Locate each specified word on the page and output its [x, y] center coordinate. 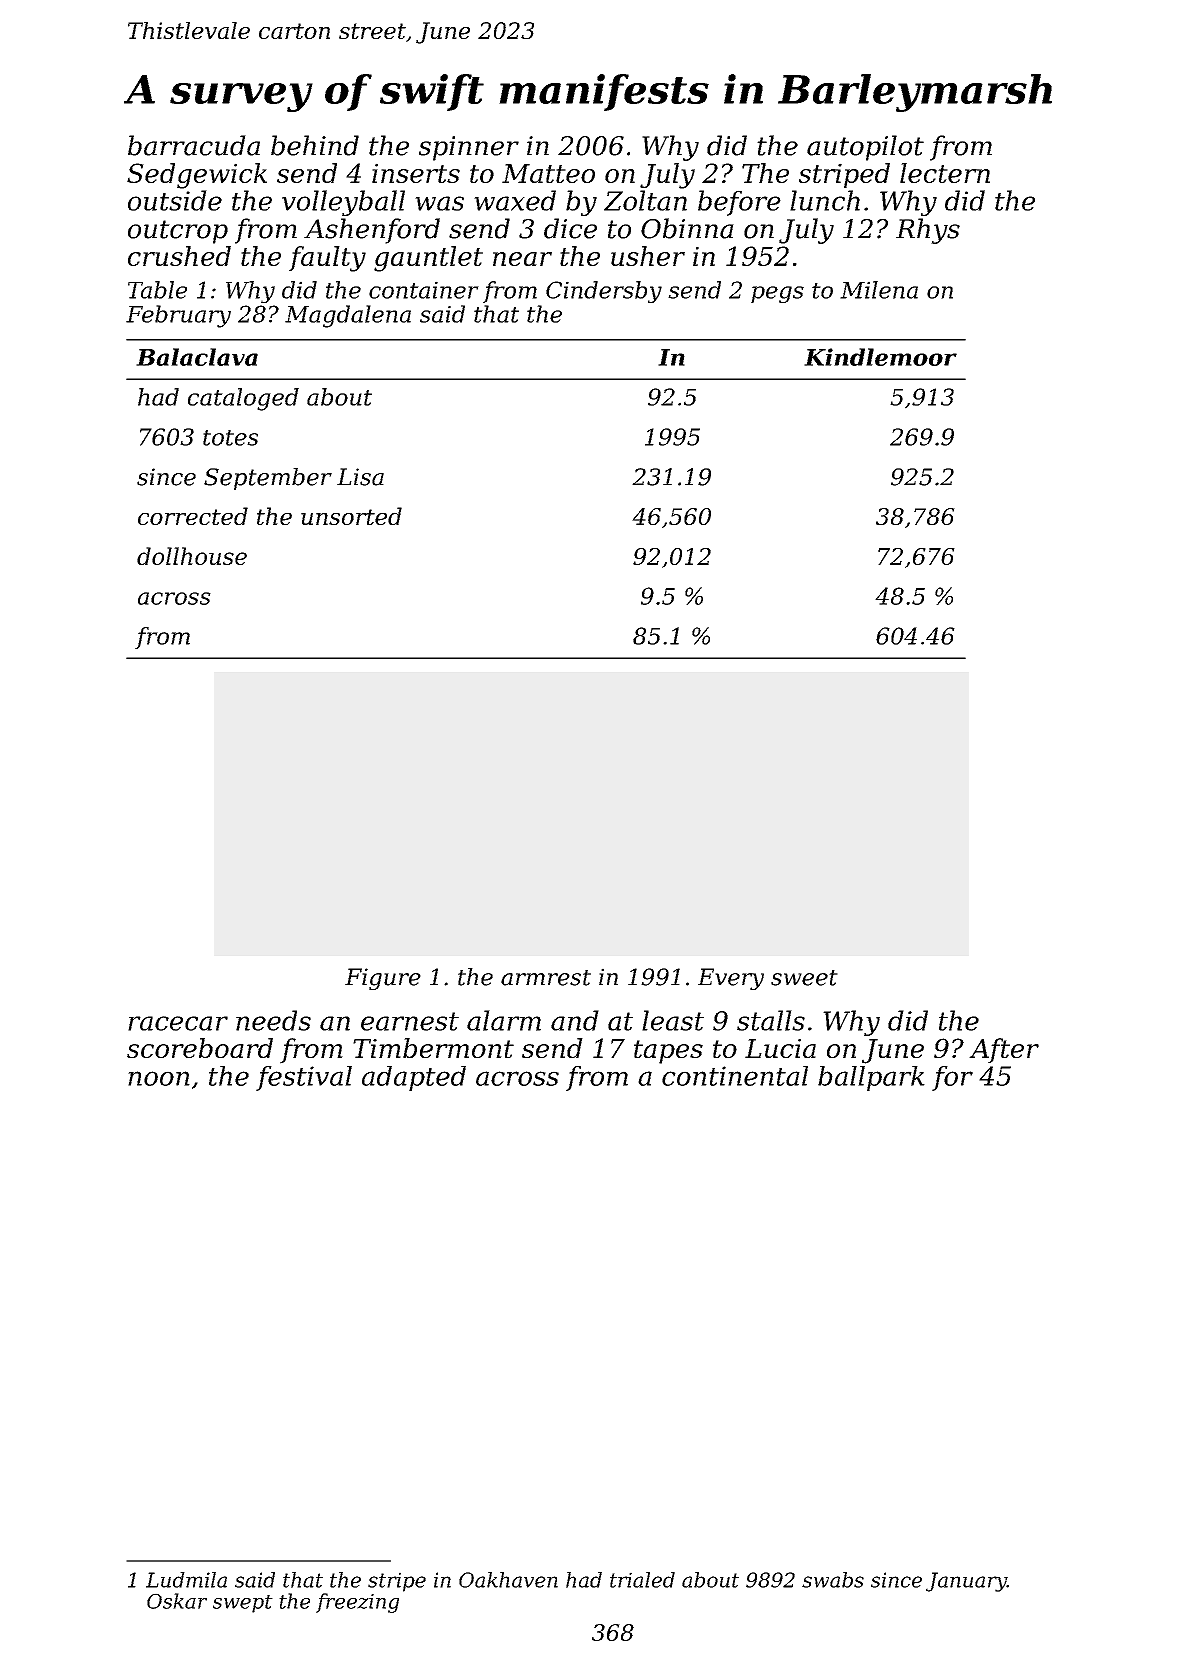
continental [735, 1076]
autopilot [865, 148]
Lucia [780, 1048]
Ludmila [186, 1580]
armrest [546, 978]
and [575, 1020]
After [1004, 1050]
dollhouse [192, 556]
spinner [469, 148]
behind [315, 145]
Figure [383, 979]
